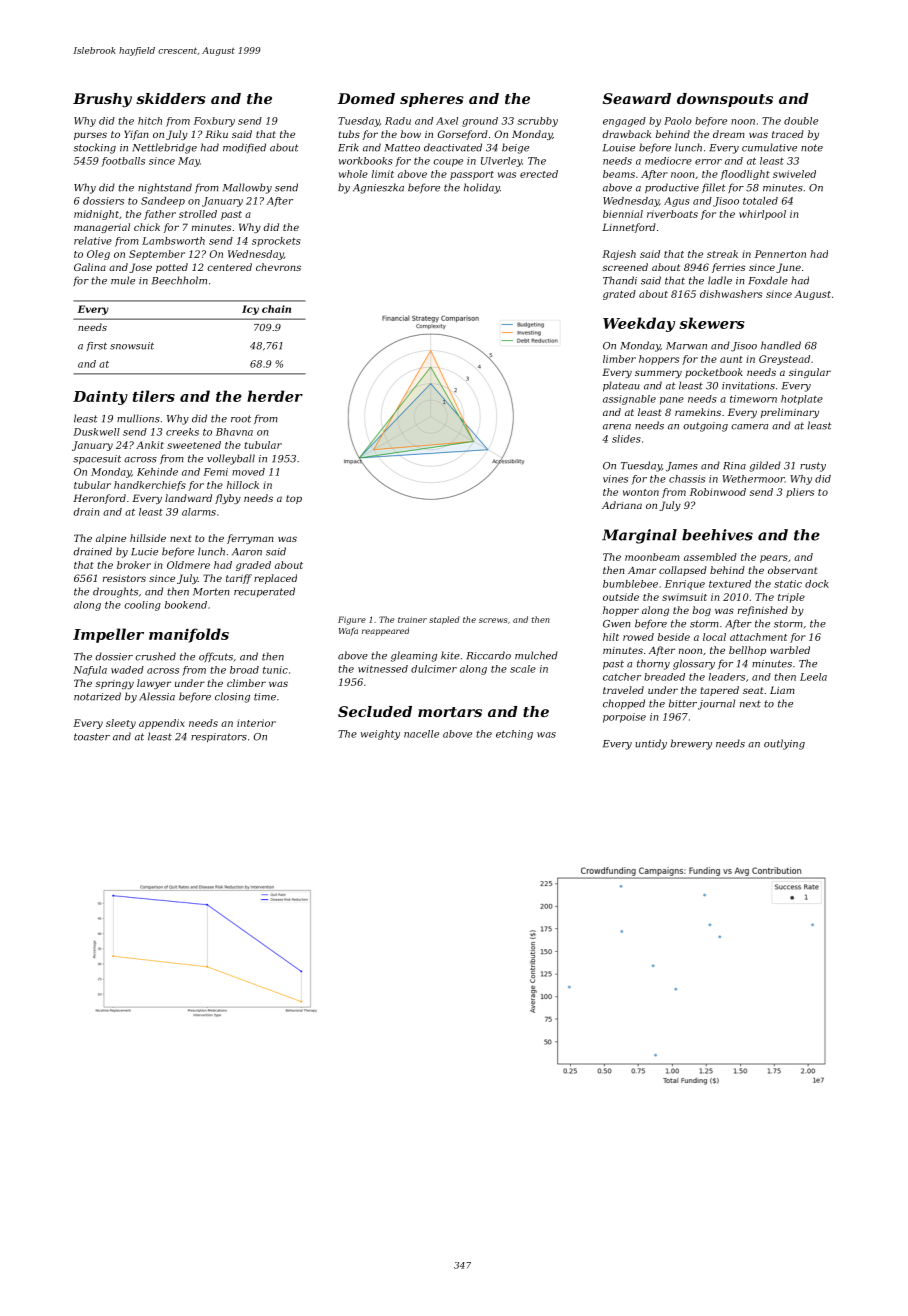  Describe the element at coordinates (758, 637) in the screenshot. I see `attachment` at that location.
